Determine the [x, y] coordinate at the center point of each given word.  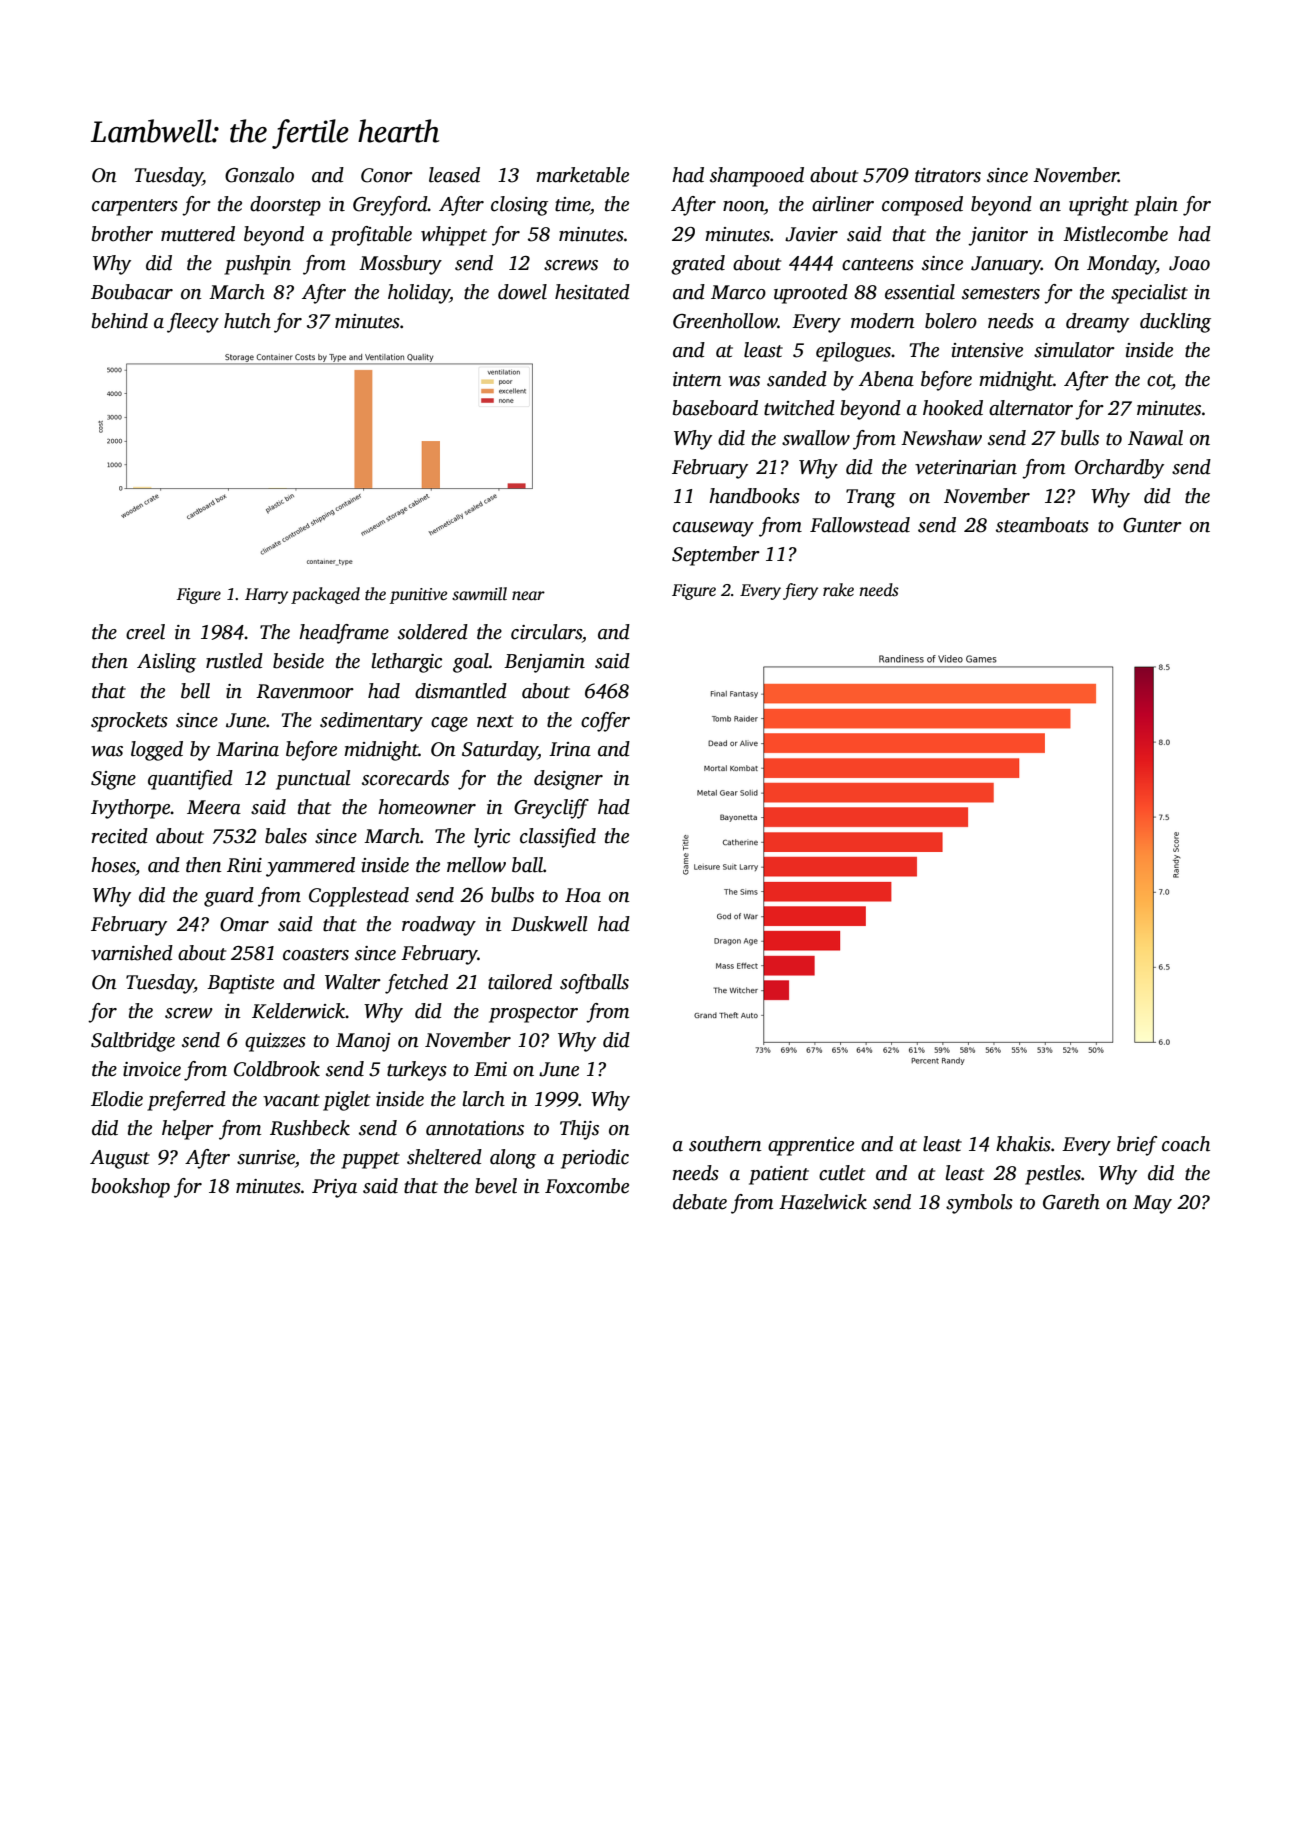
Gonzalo [259, 175]
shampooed [757, 177]
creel [145, 632]
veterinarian [966, 467]
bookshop [131, 1188]
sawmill [479, 594]
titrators [948, 175]
